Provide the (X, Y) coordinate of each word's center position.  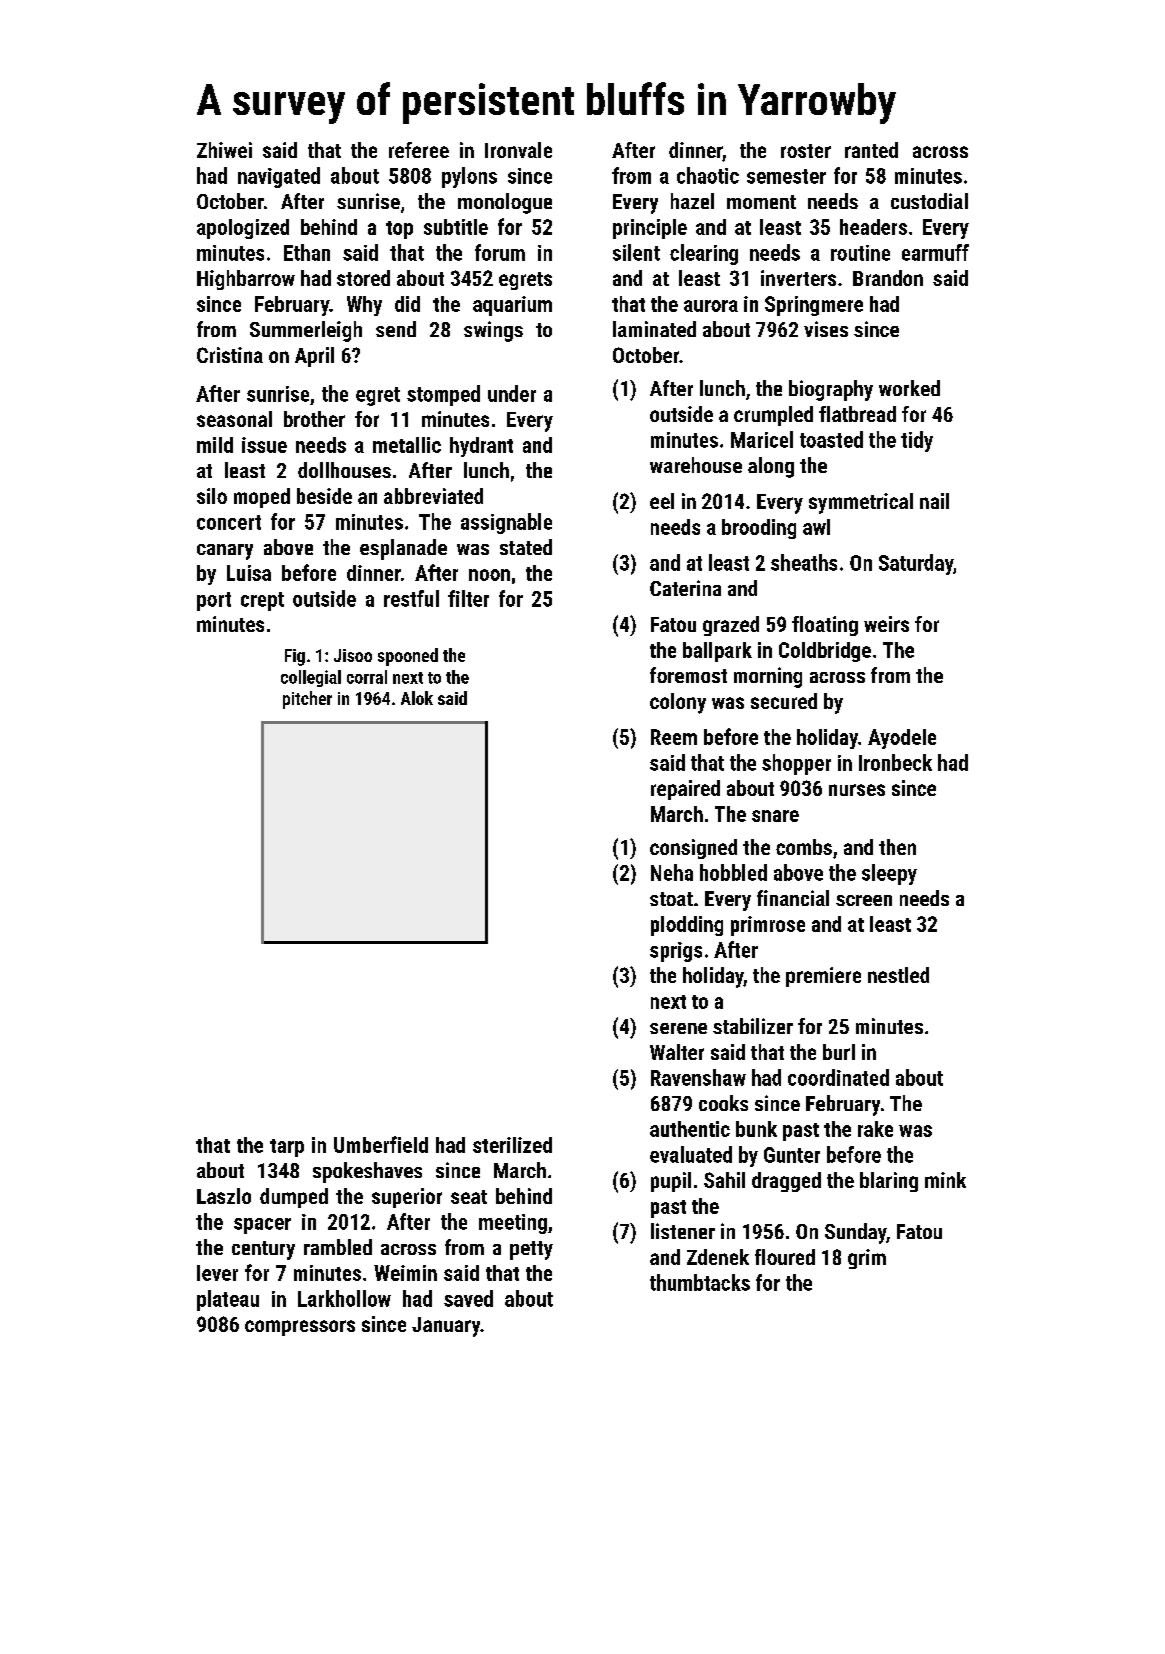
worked (909, 388)
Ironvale (518, 150)
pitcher (307, 700)
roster (806, 151)
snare (775, 816)
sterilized (512, 1145)
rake (875, 1129)
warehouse (696, 465)
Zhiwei (224, 150)
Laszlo (224, 1196)
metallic (407, 445)
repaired (685, 790)
